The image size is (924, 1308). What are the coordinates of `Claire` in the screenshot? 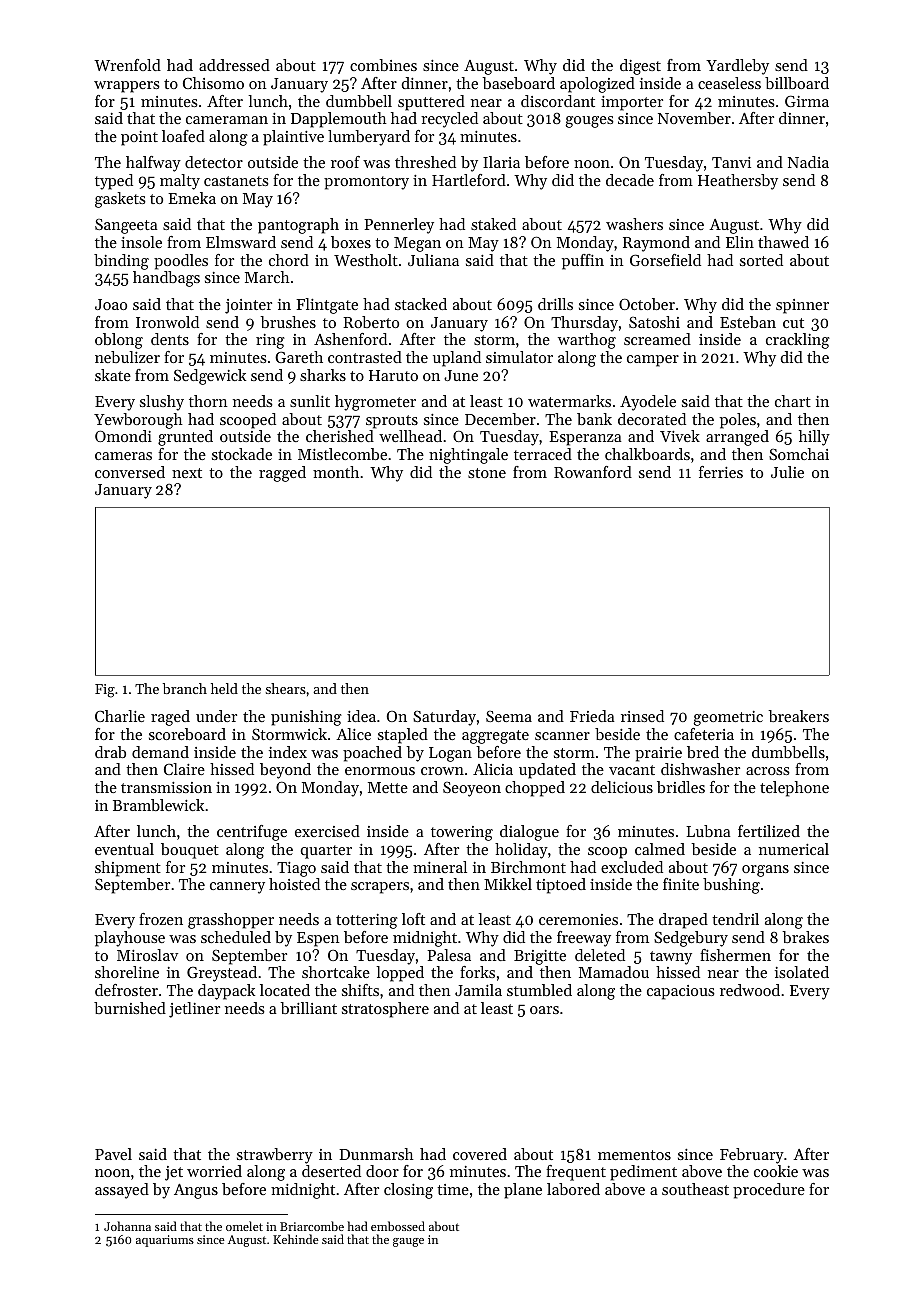 It's located at (184, 769).
